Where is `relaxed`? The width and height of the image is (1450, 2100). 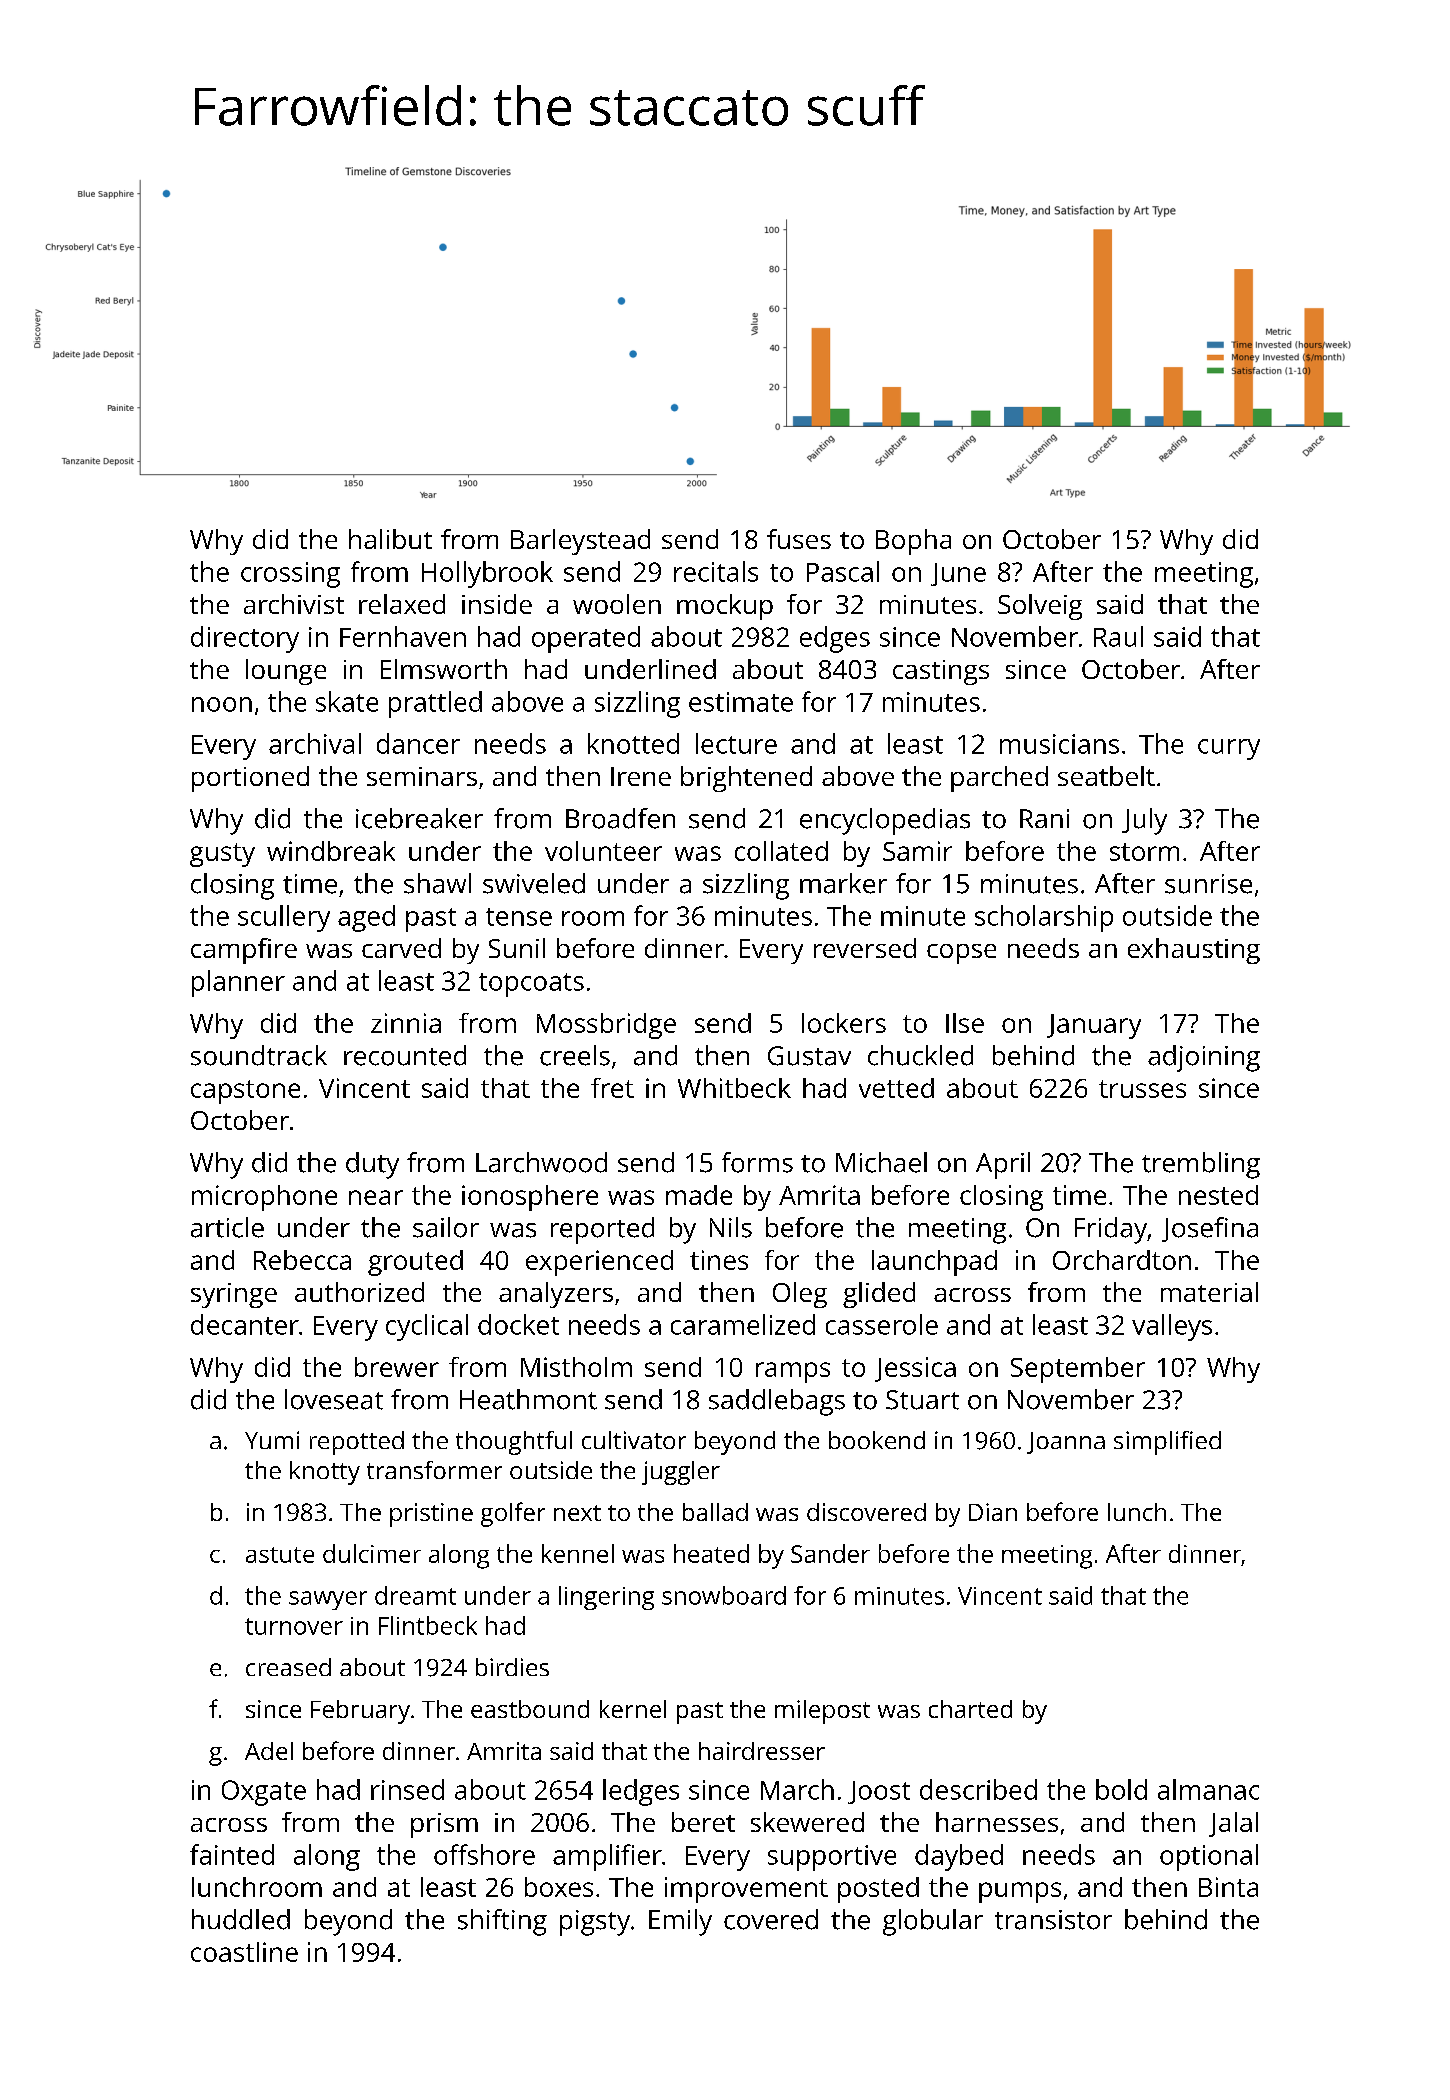
relaxed is located at coordinates (402, 604).
